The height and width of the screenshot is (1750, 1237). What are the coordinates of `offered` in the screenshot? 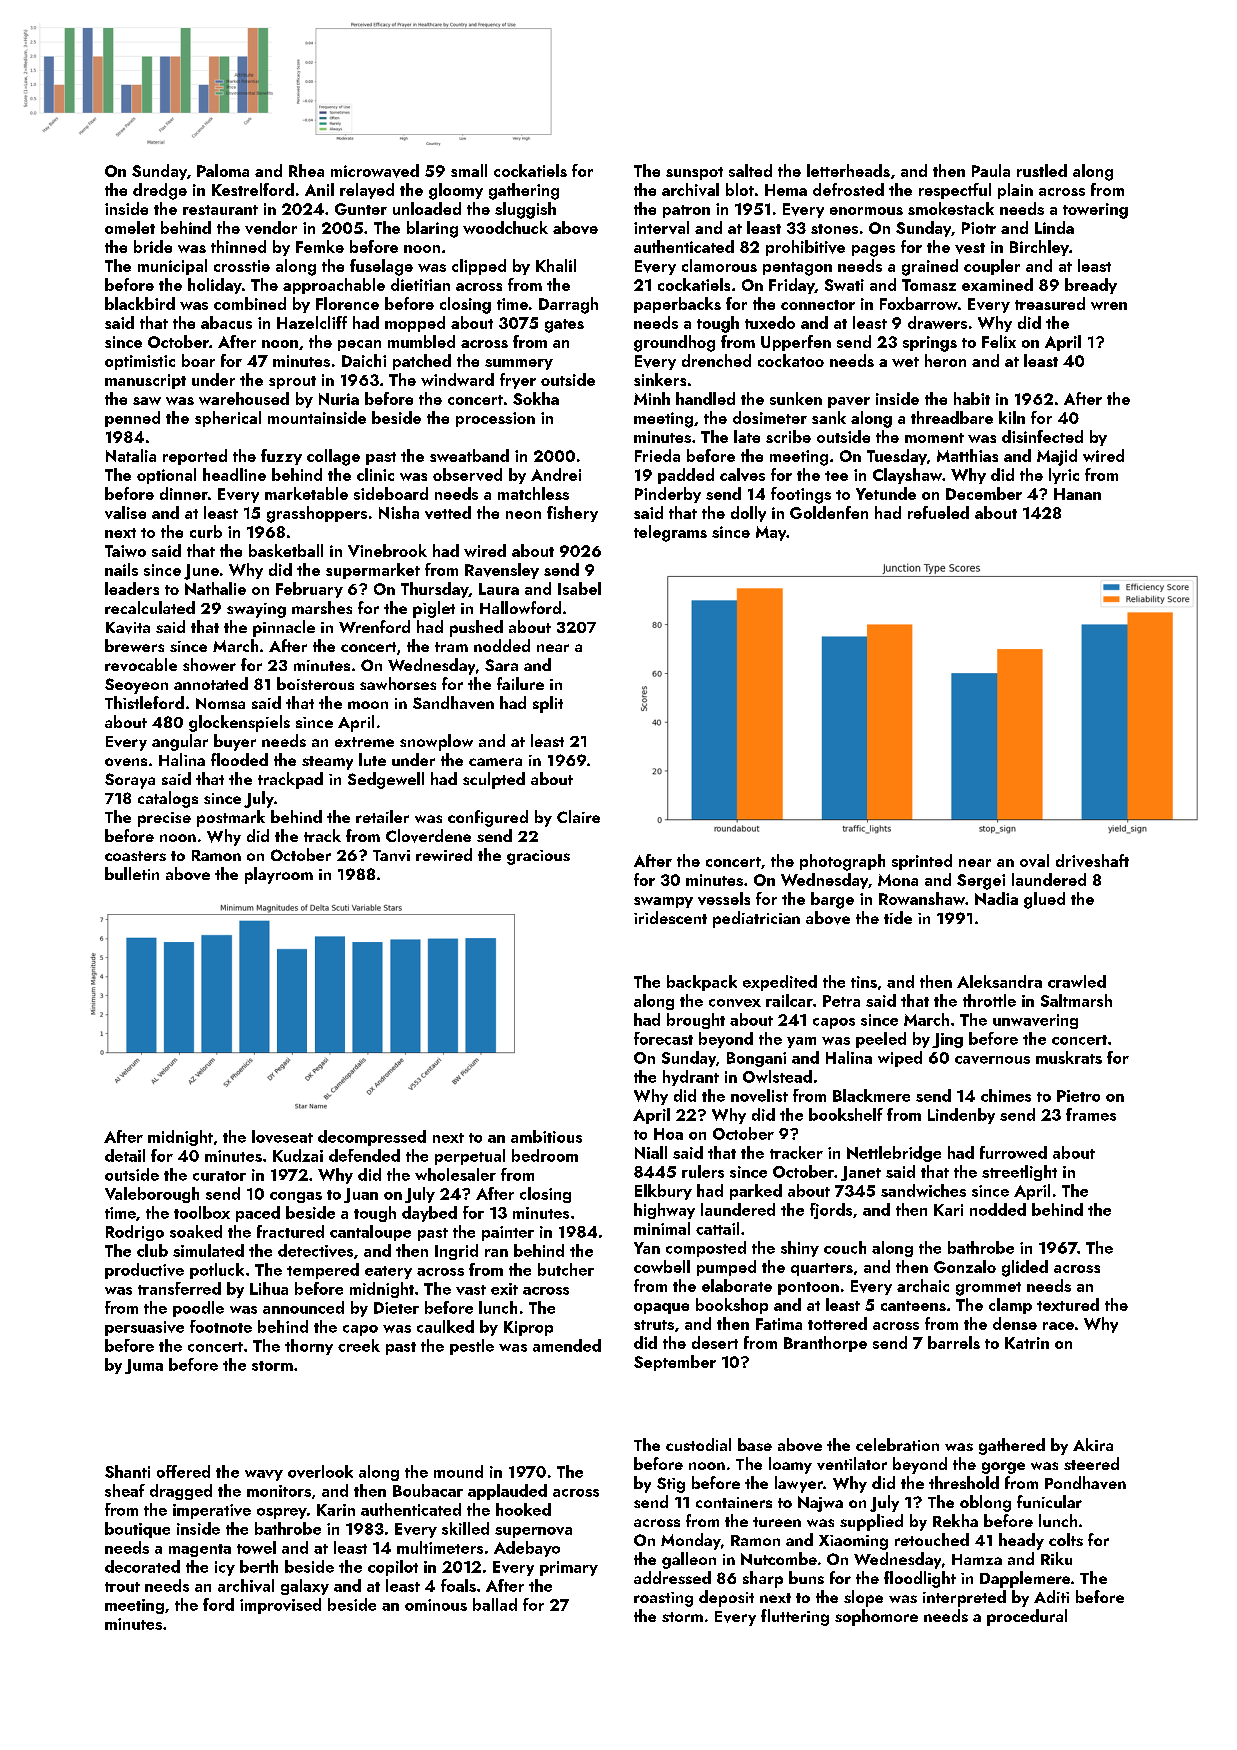 It's located at (183, 1471).
